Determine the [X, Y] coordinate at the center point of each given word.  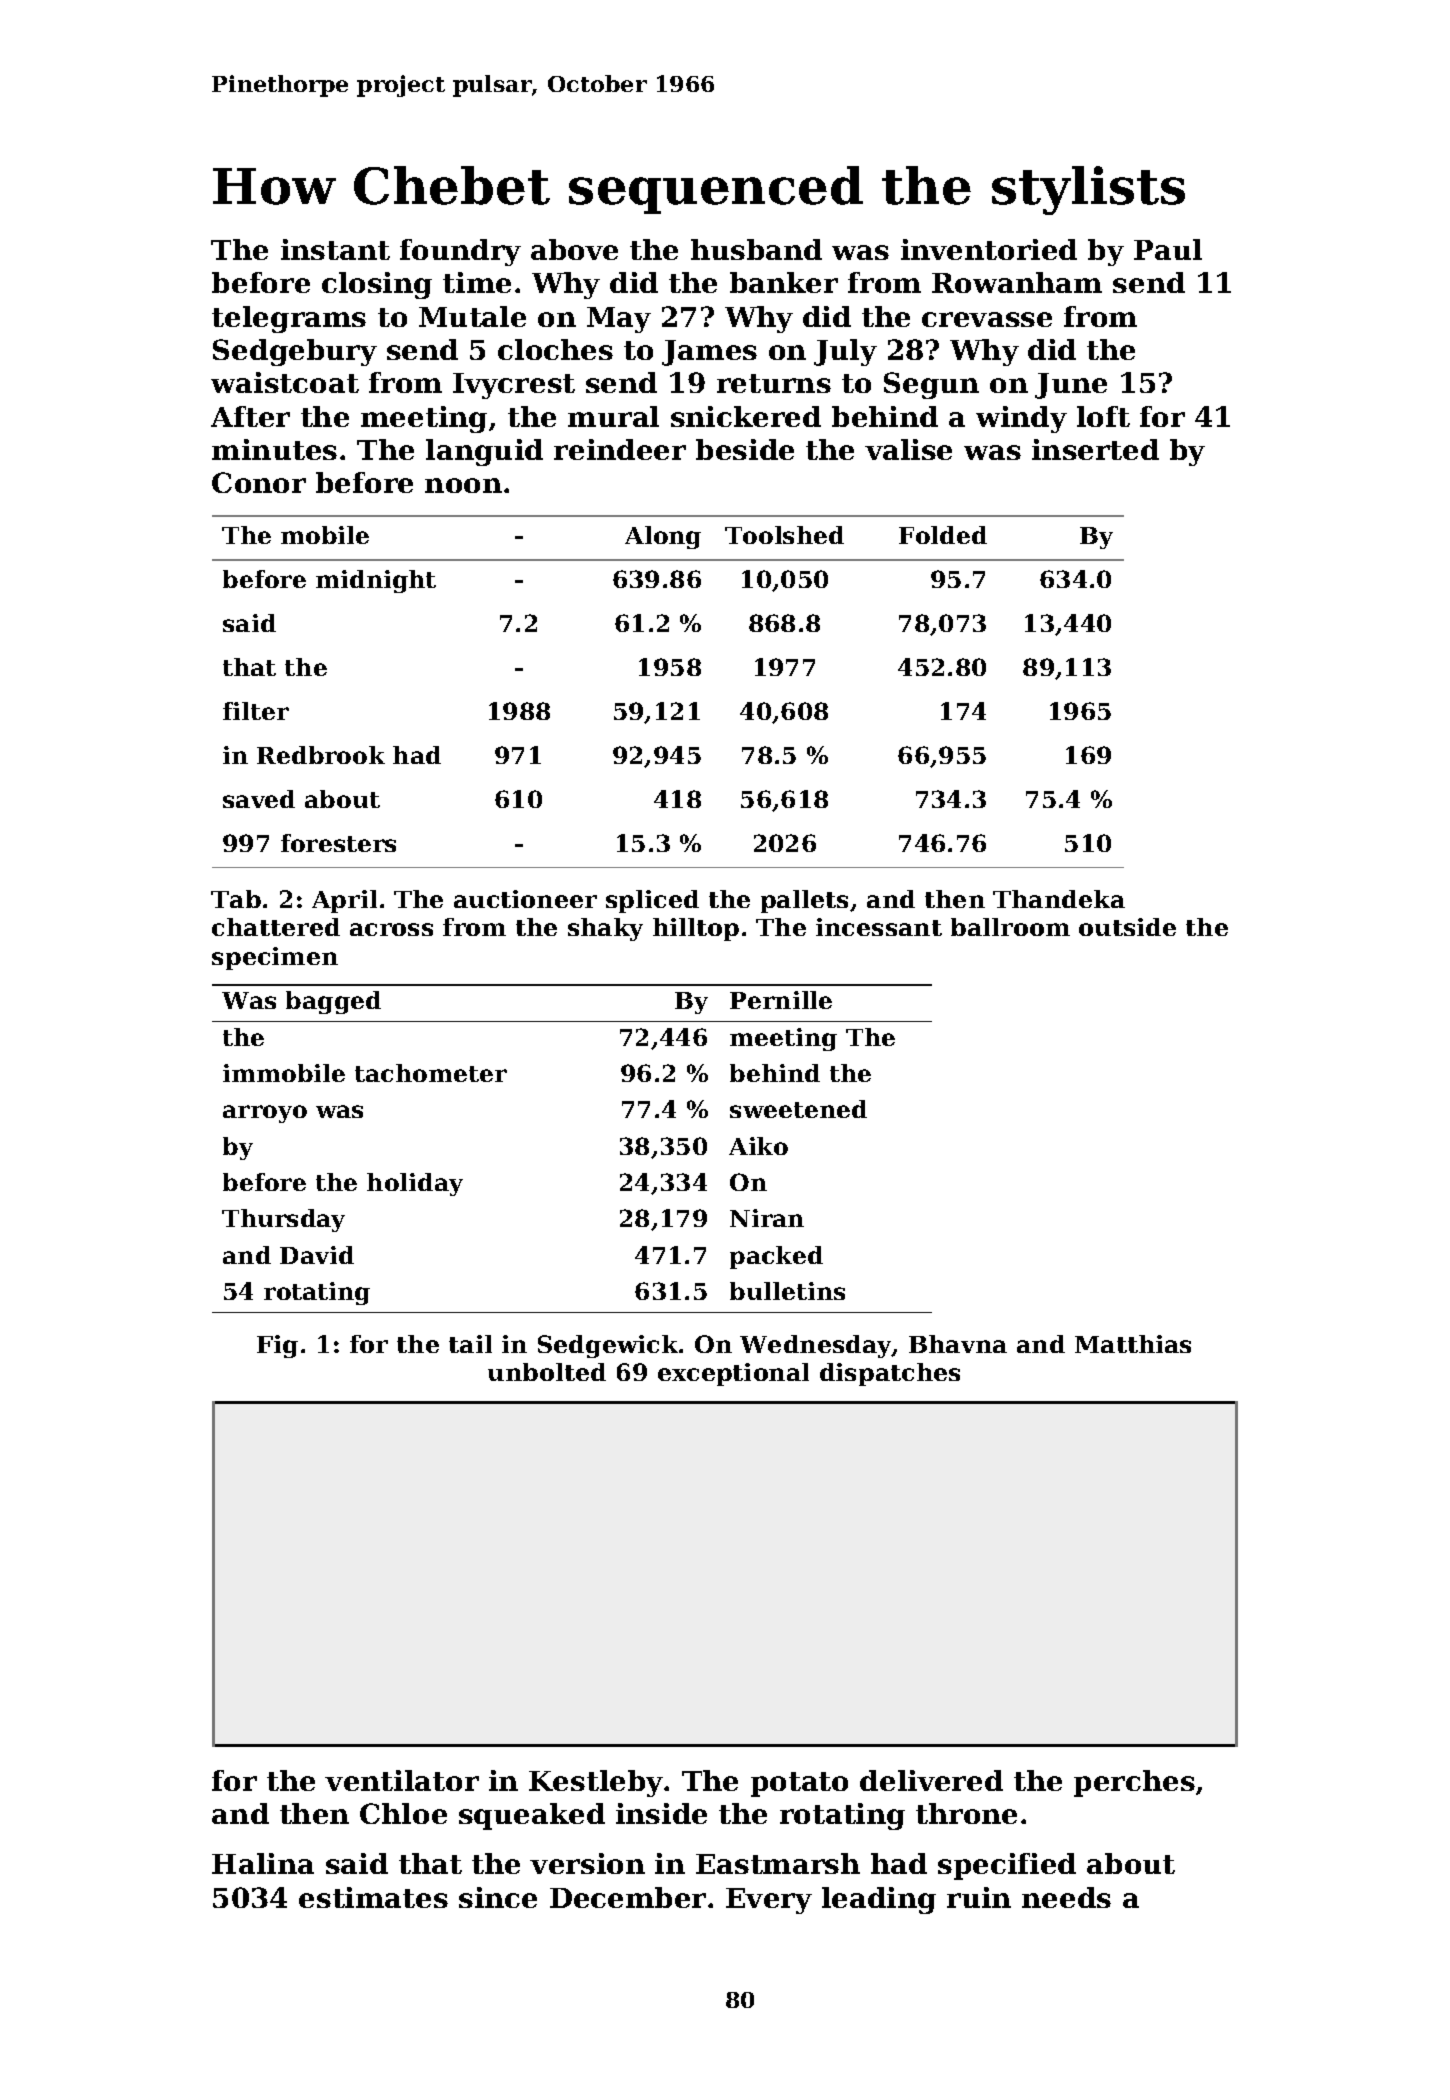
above [574, 249]
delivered [931, 1780]
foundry [460, 252]
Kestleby [596, 1783]
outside [1127, 927]
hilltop [696, 929]
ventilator [402, 1780]
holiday [415, 1184]
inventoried [989, 249]
